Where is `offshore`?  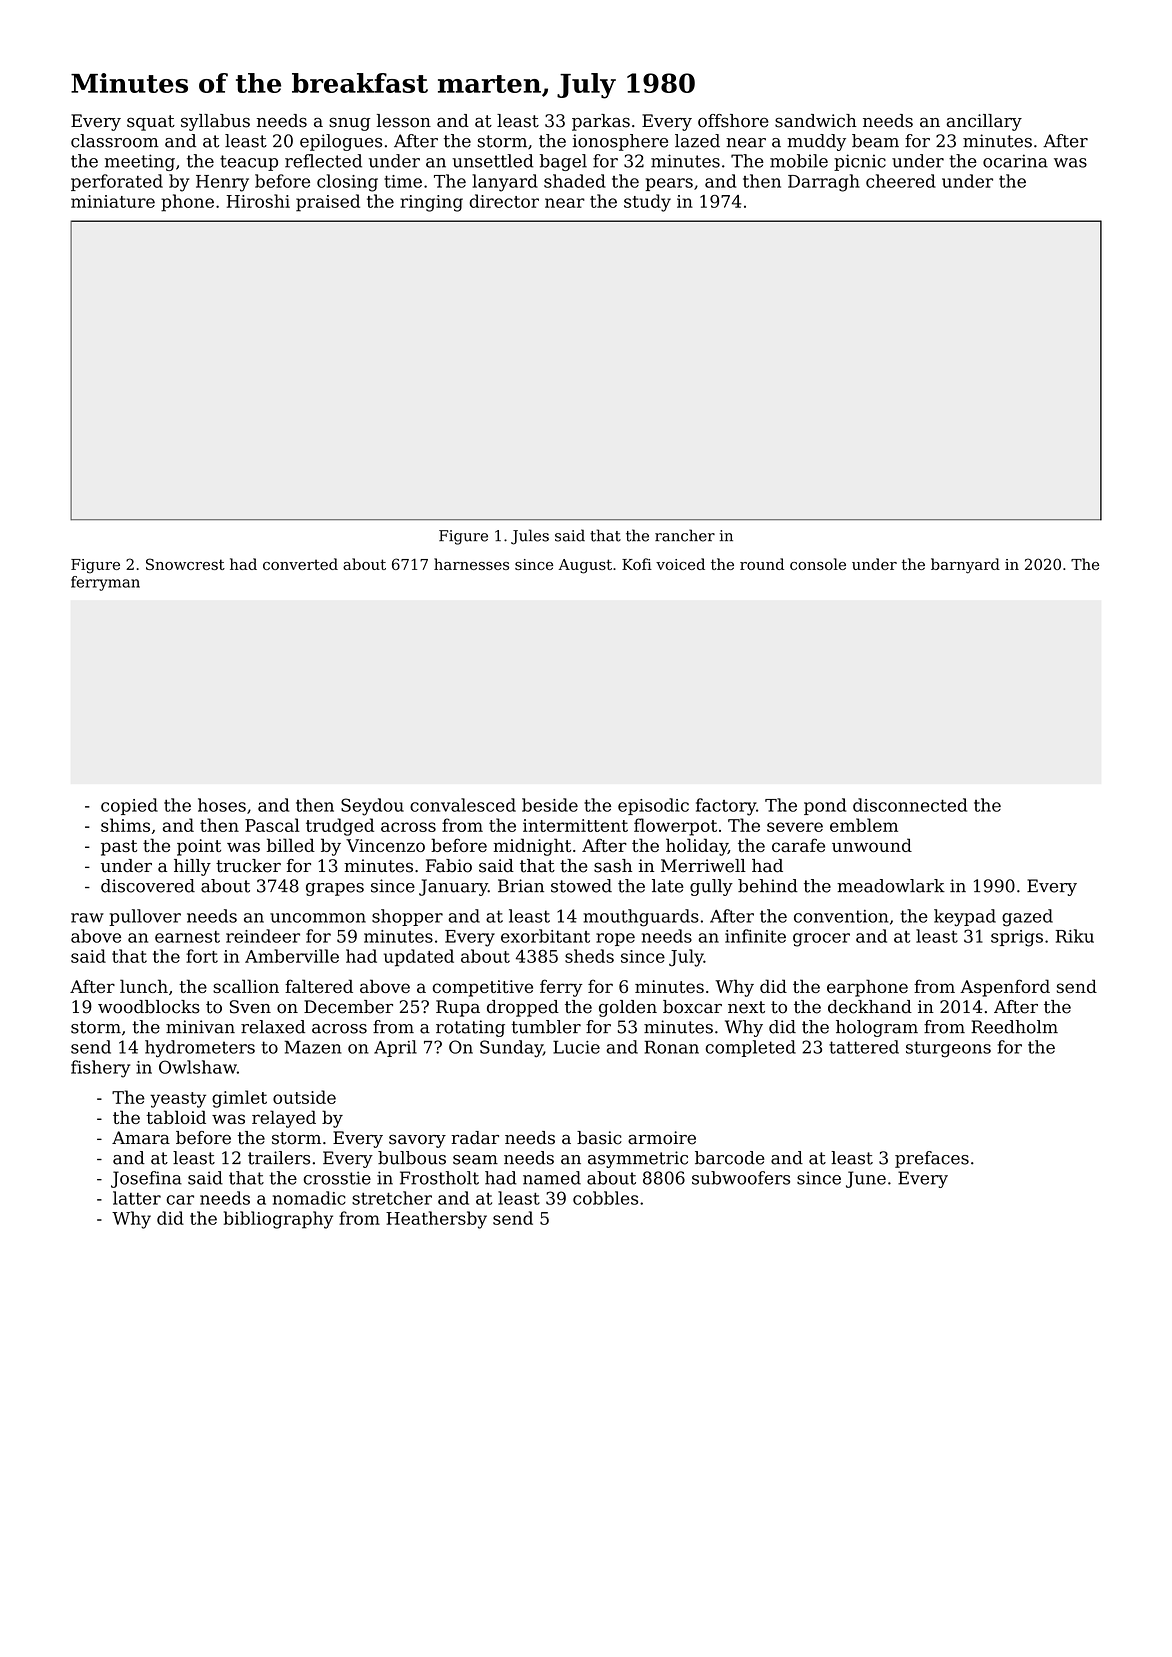 offshore is located at coordinates (733, 121).
